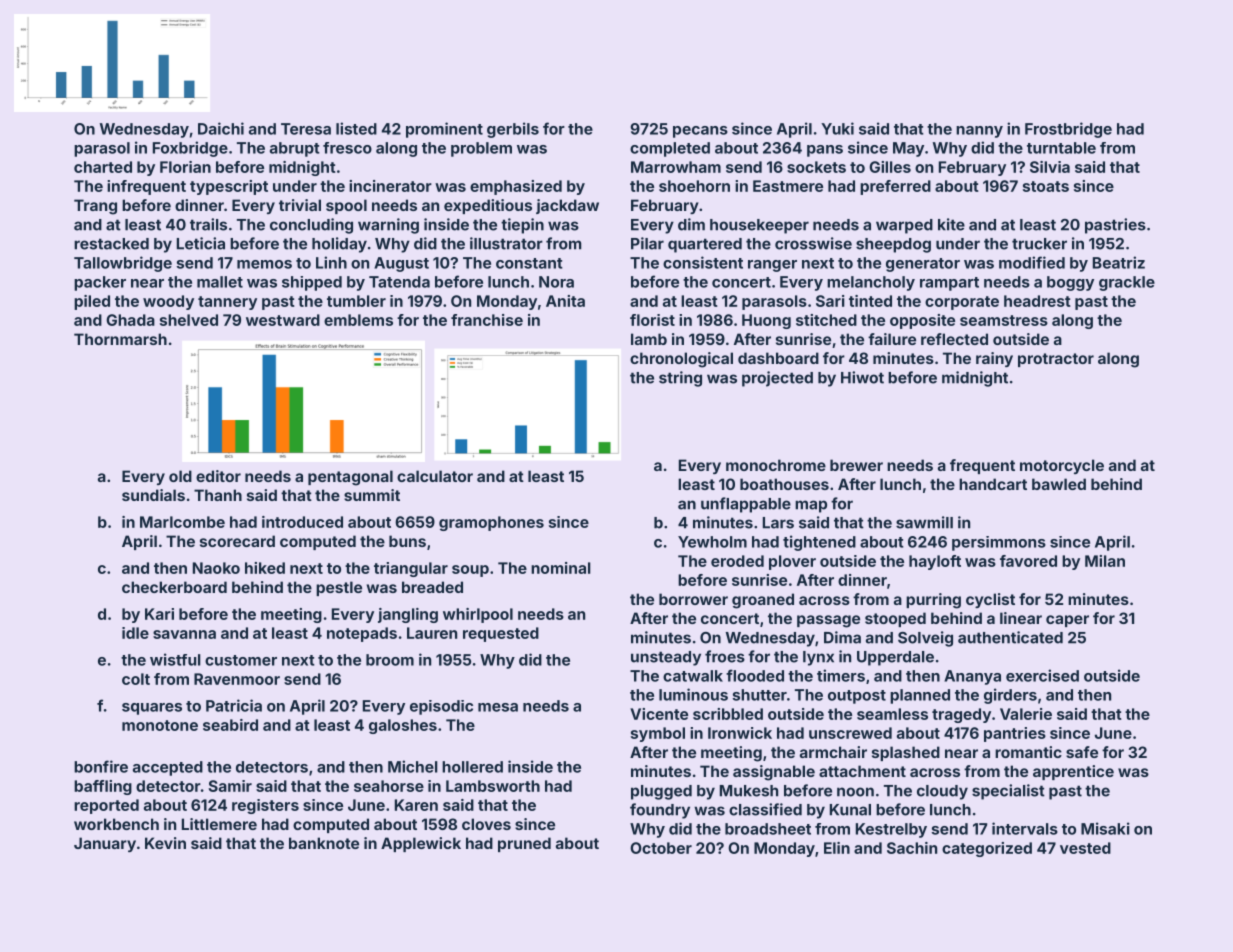  Describe the element at coordinates (324, 843) in the screenshot. I see `banknote` at that location.
